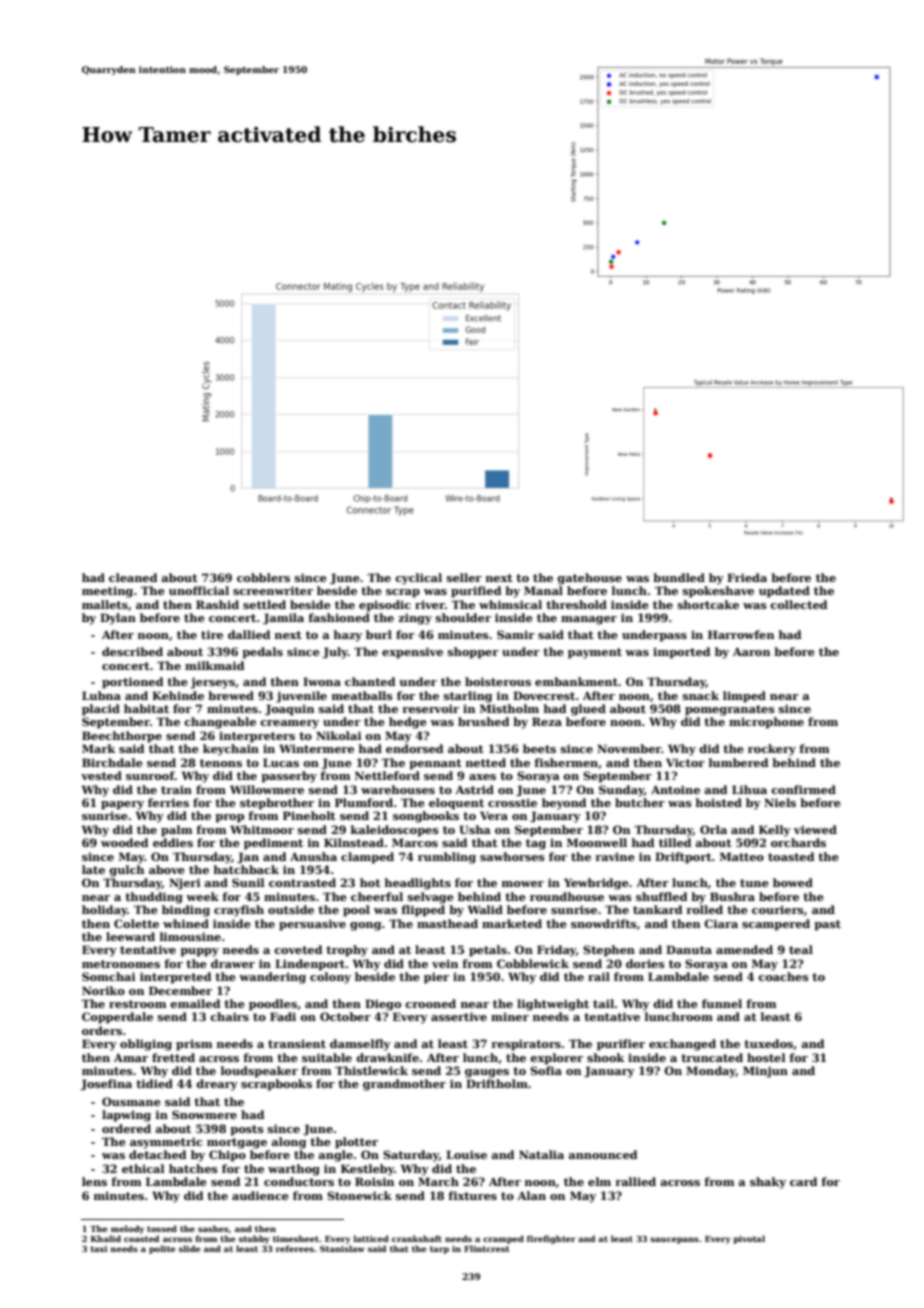  What do you see at coordinates (133, 577) in the page?
I see `cleaned` at bounding box center [133, 577].
